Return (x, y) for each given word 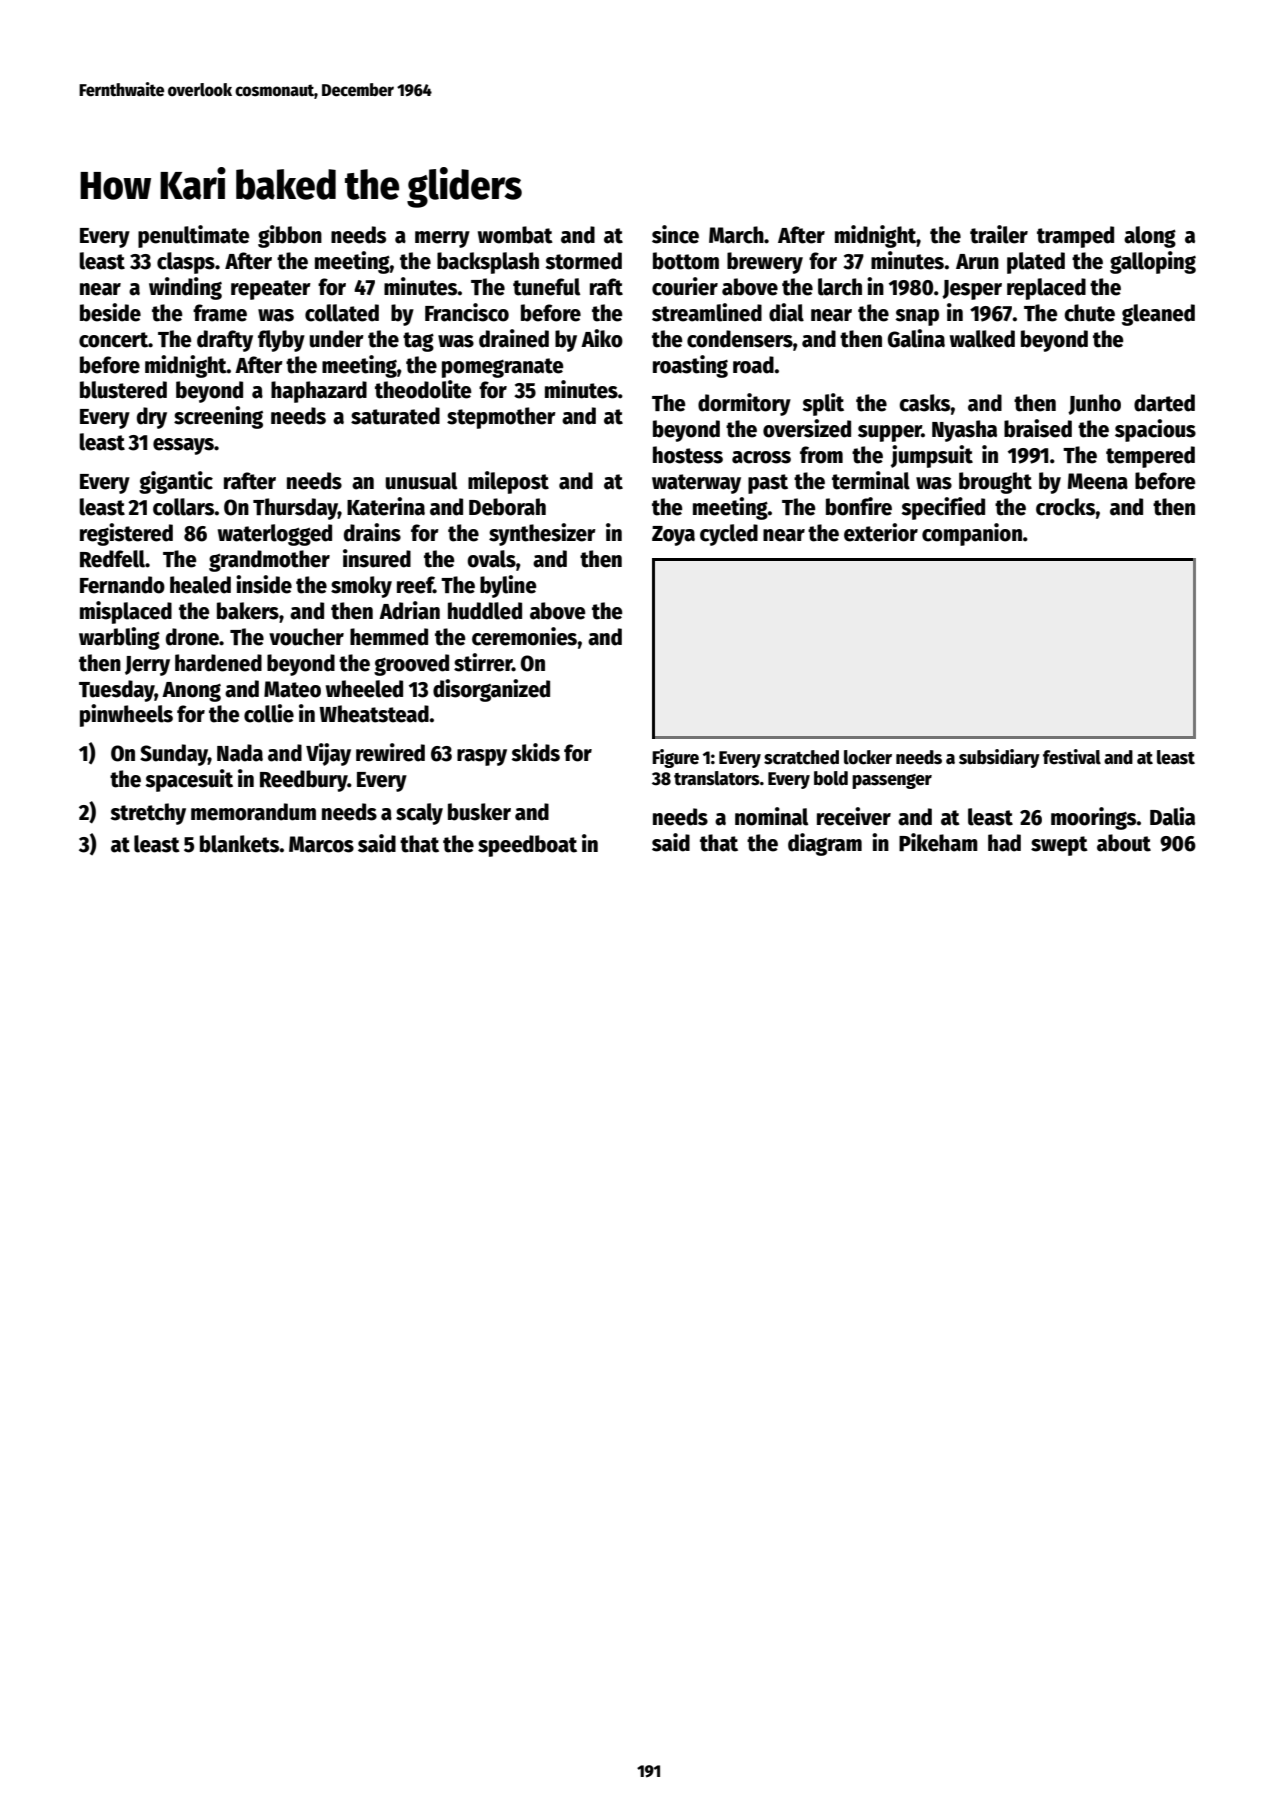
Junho (1094, 404)
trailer (999, 234)
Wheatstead (374, 714)
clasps (186, 263)
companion (972, 534)
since (675, 234)
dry (152, 418)
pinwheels (126, 715)
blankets (240, 844)
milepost (508, 482)
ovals (491, 559)
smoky (361, 587)
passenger (892, 781)
